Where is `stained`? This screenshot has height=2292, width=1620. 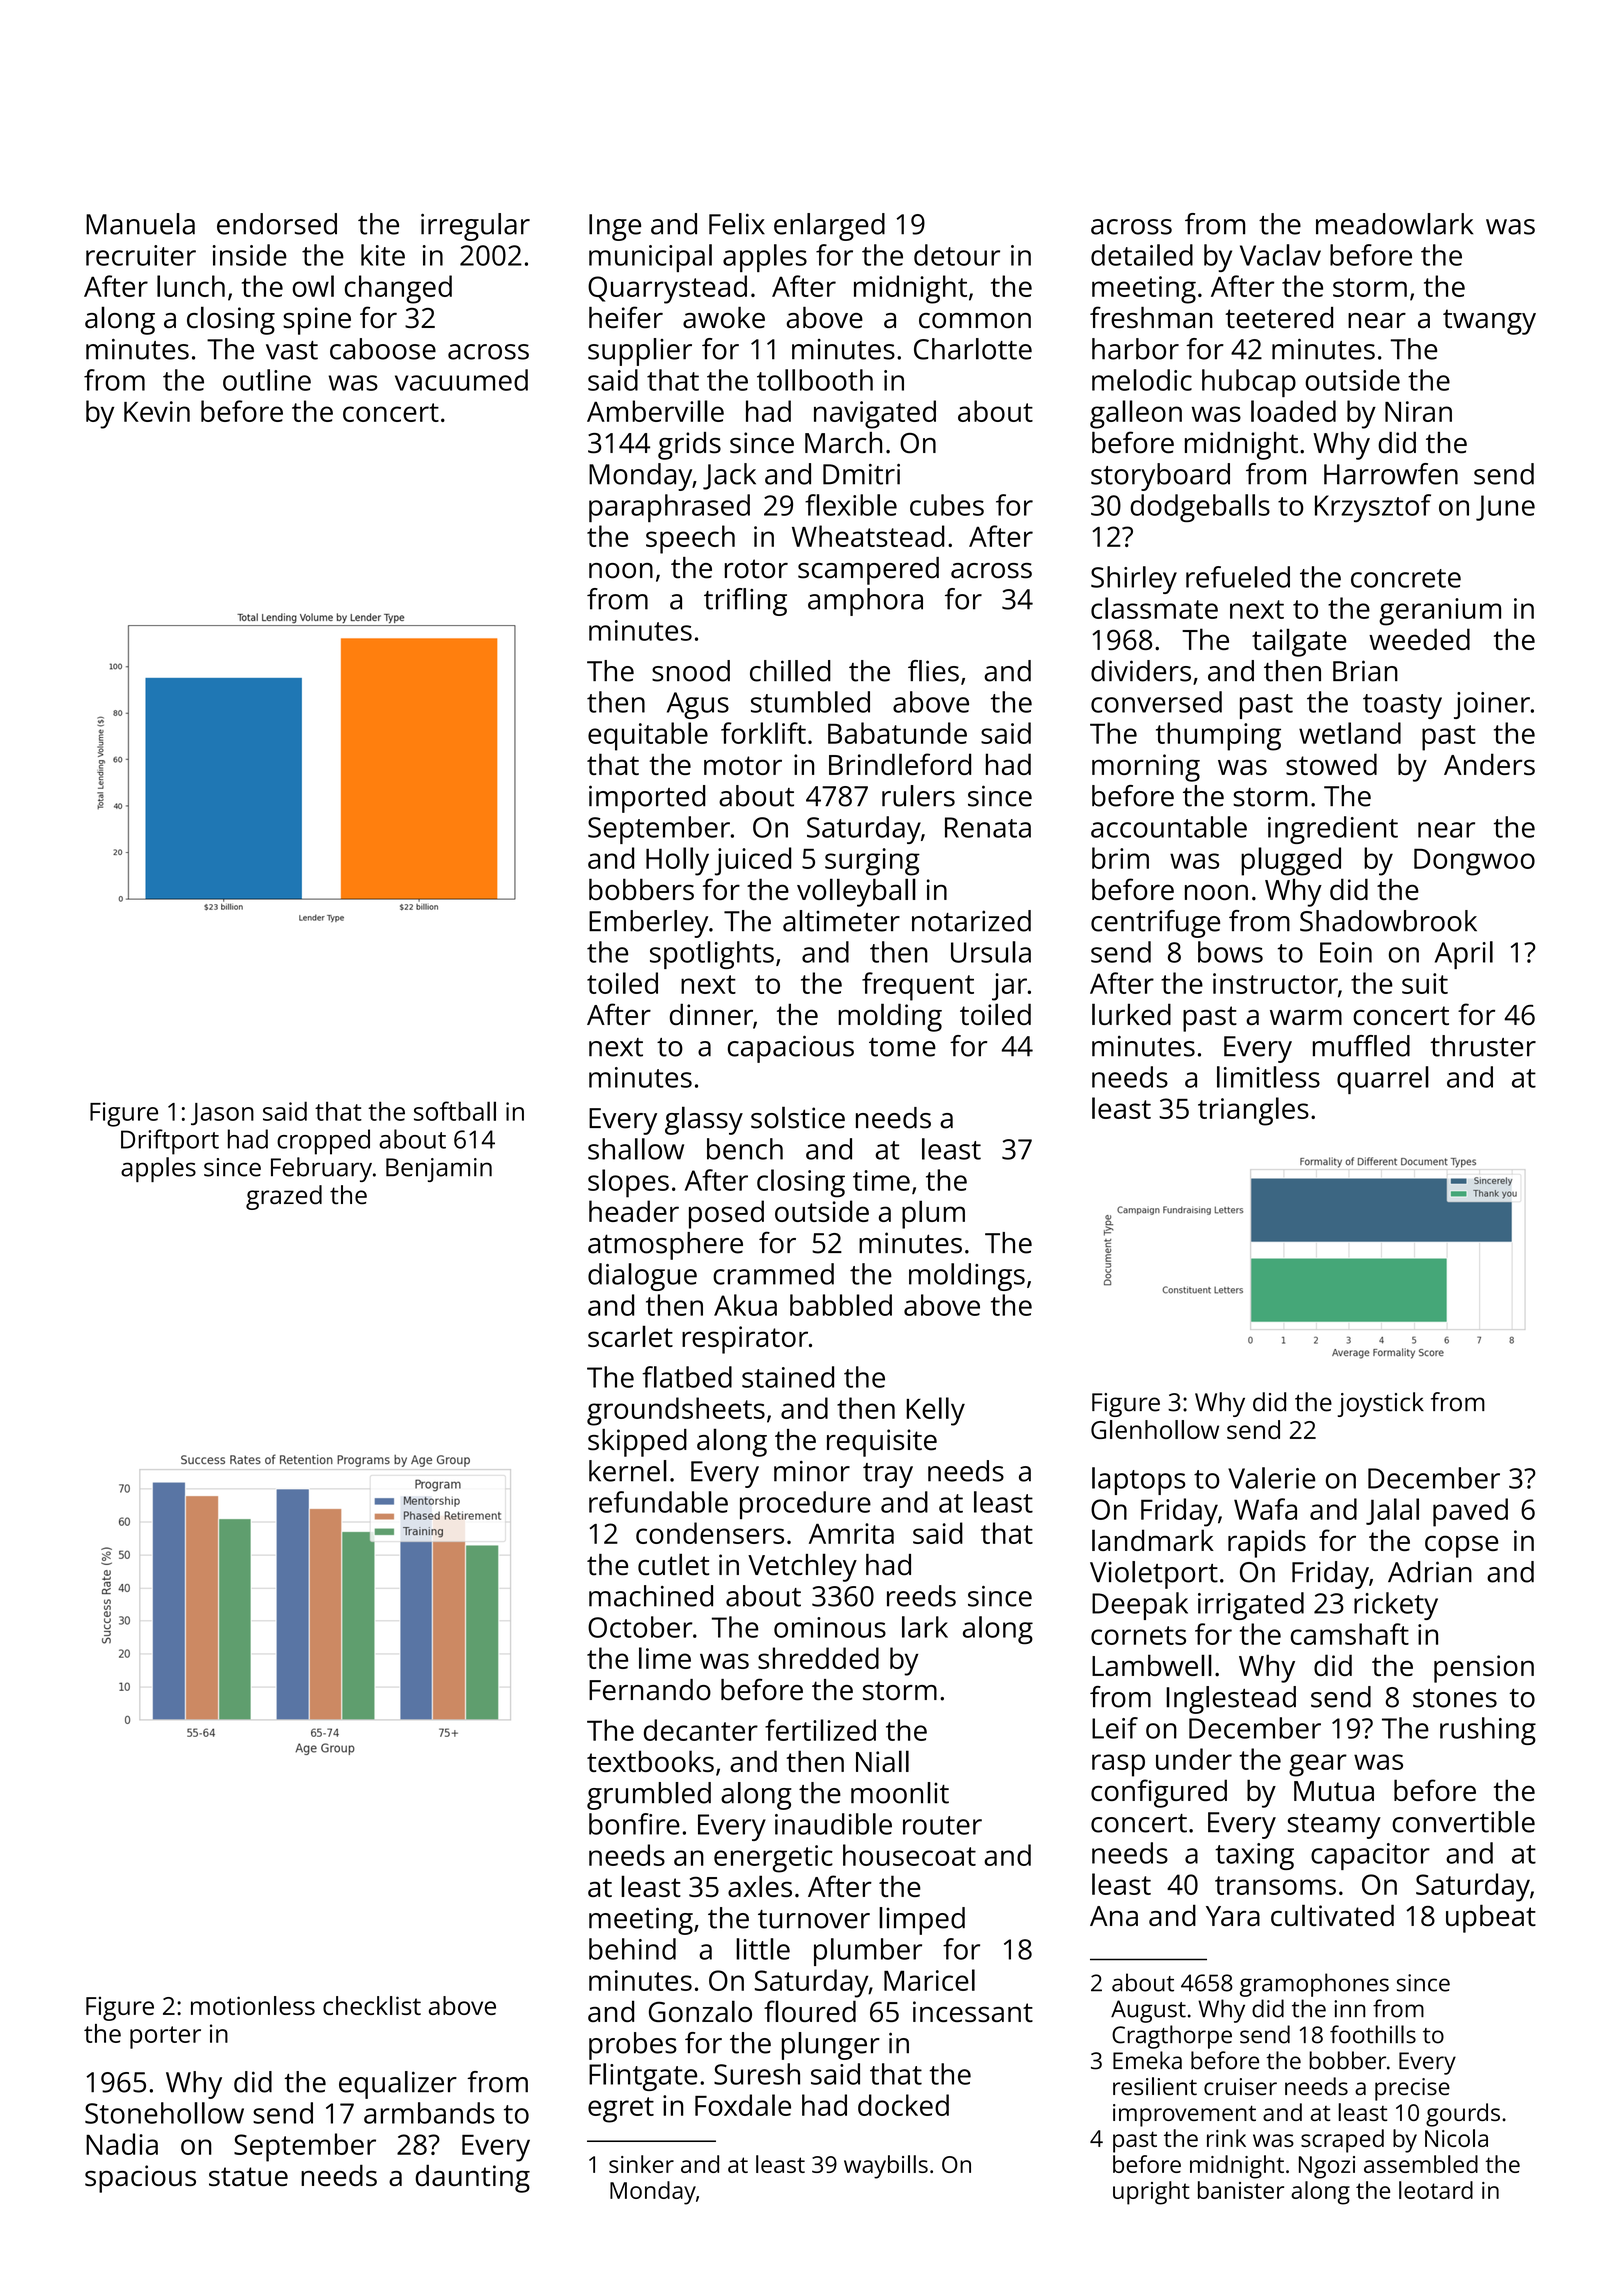 stained is located at coordinates (788, 1377).
